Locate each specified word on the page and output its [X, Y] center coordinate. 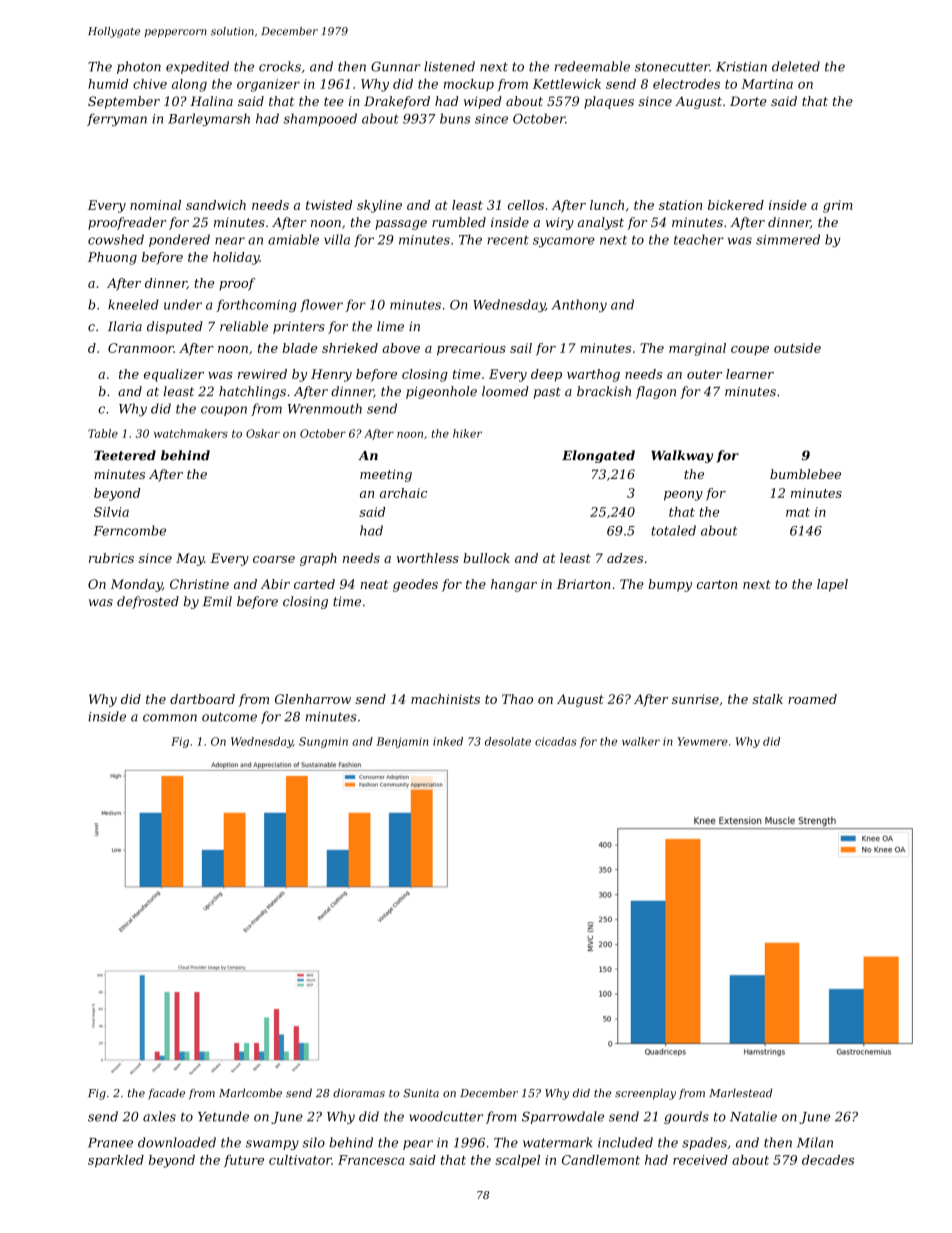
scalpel [517, 1161]
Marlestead [740, 1093]
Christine [199, 584]
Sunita [421, 1093]
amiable [293, 239]
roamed [812, 699]
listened [449, 66]
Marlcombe [250, 1093]
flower [321, 305]
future [244, 1161]
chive [150, 84]
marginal [697, 349]
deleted [796, 66]
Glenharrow [313, 699]
